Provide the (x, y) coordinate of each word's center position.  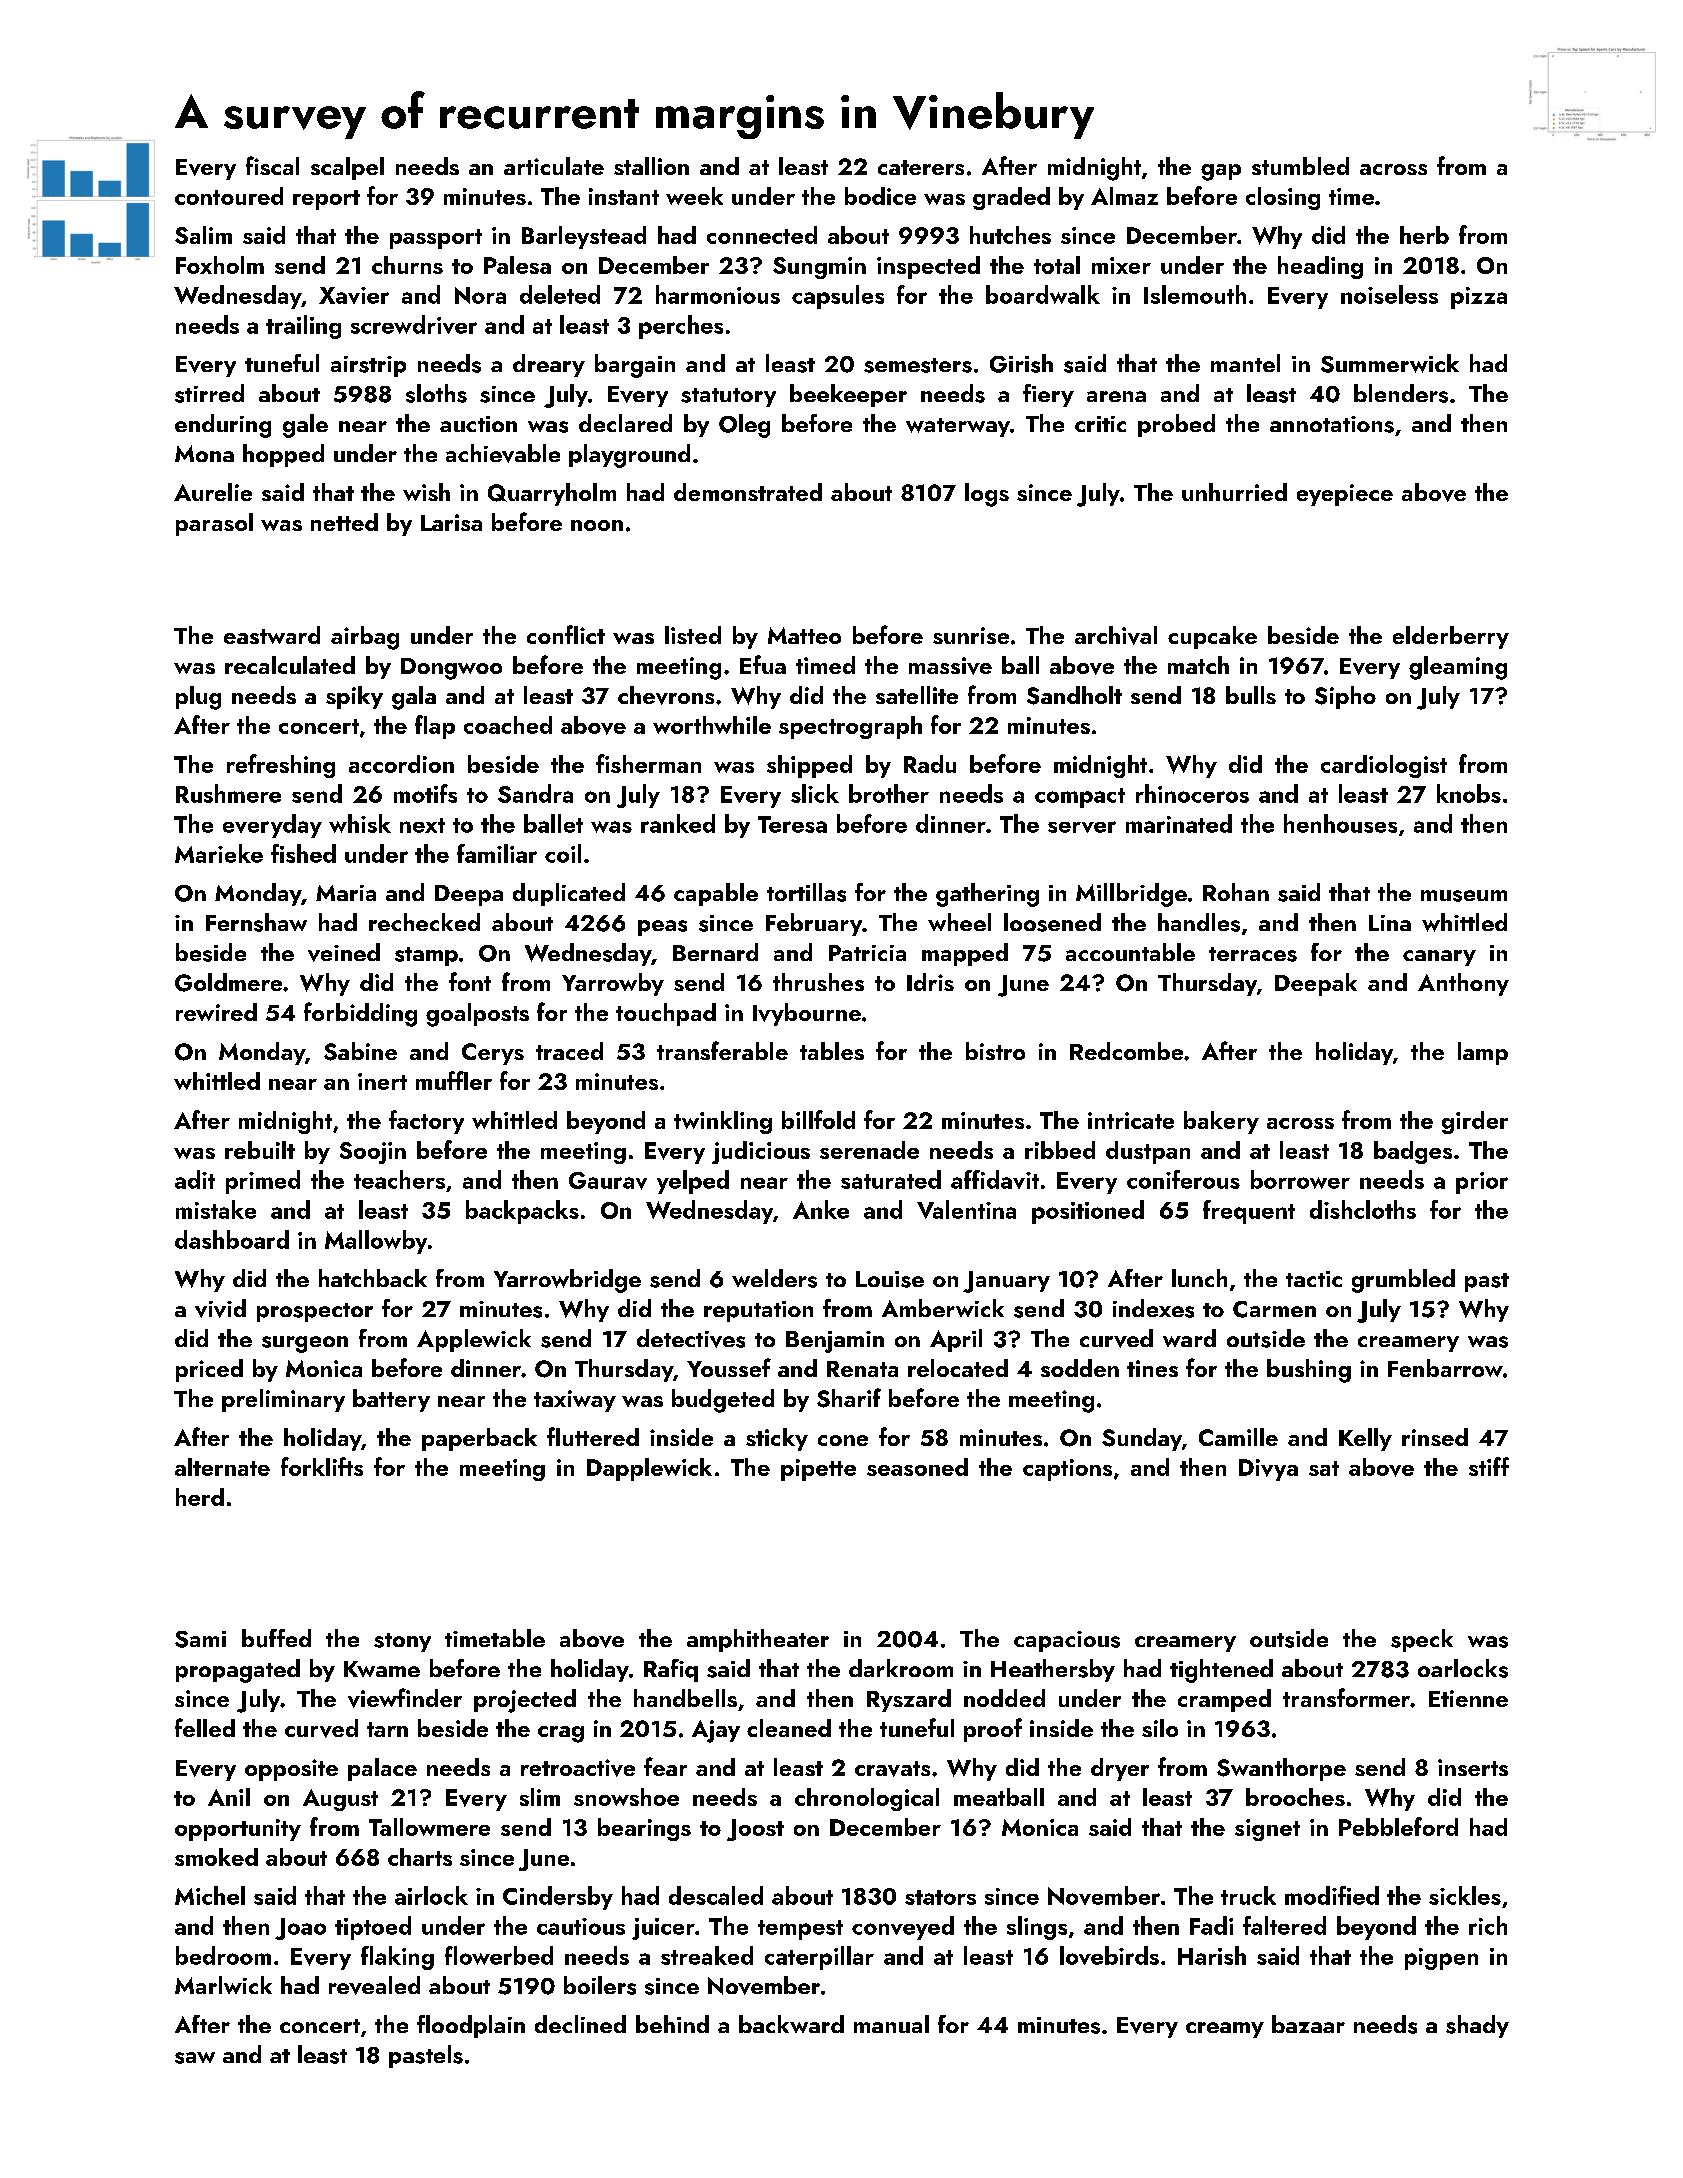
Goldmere (228, 982)
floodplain (471, 2026)
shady (1477, 2026)
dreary (549, 365)
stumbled (1300, 166)
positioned (1088, 1212)
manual (891, 2024)
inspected (928, 267)
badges (1413, 1152)
